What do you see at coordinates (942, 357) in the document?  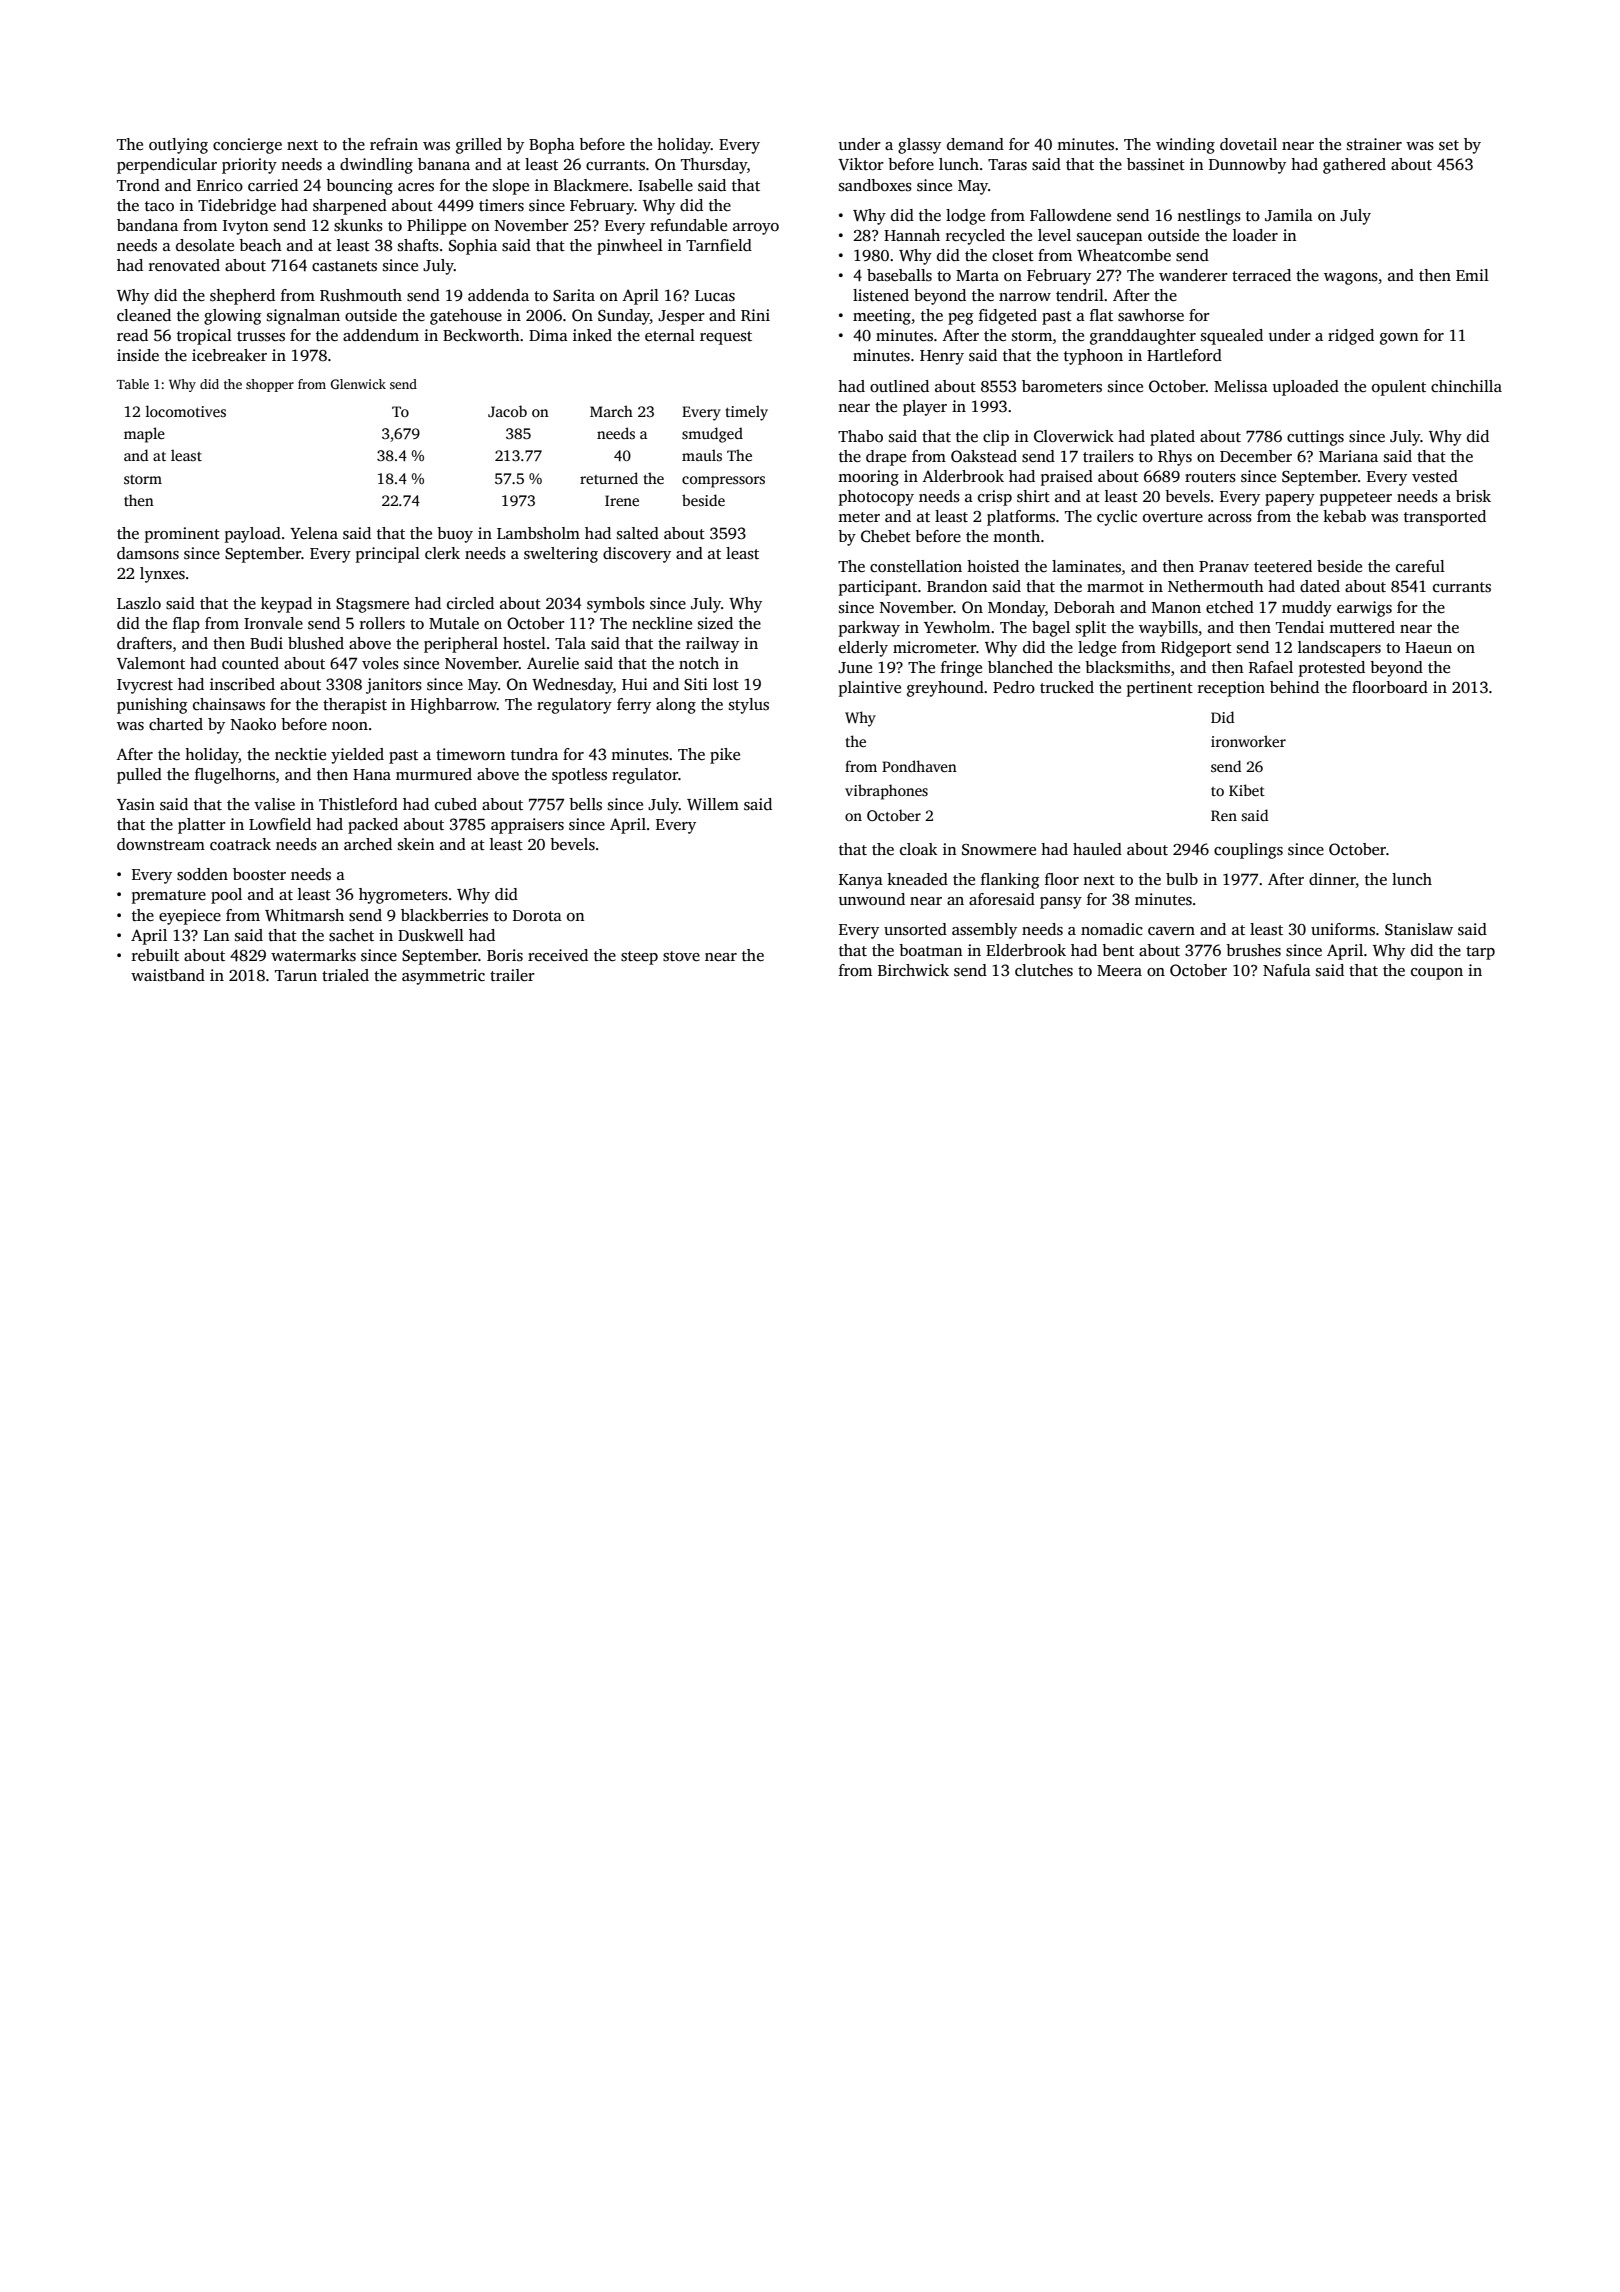 I see `Henry` at bounding box center [942, 357].
